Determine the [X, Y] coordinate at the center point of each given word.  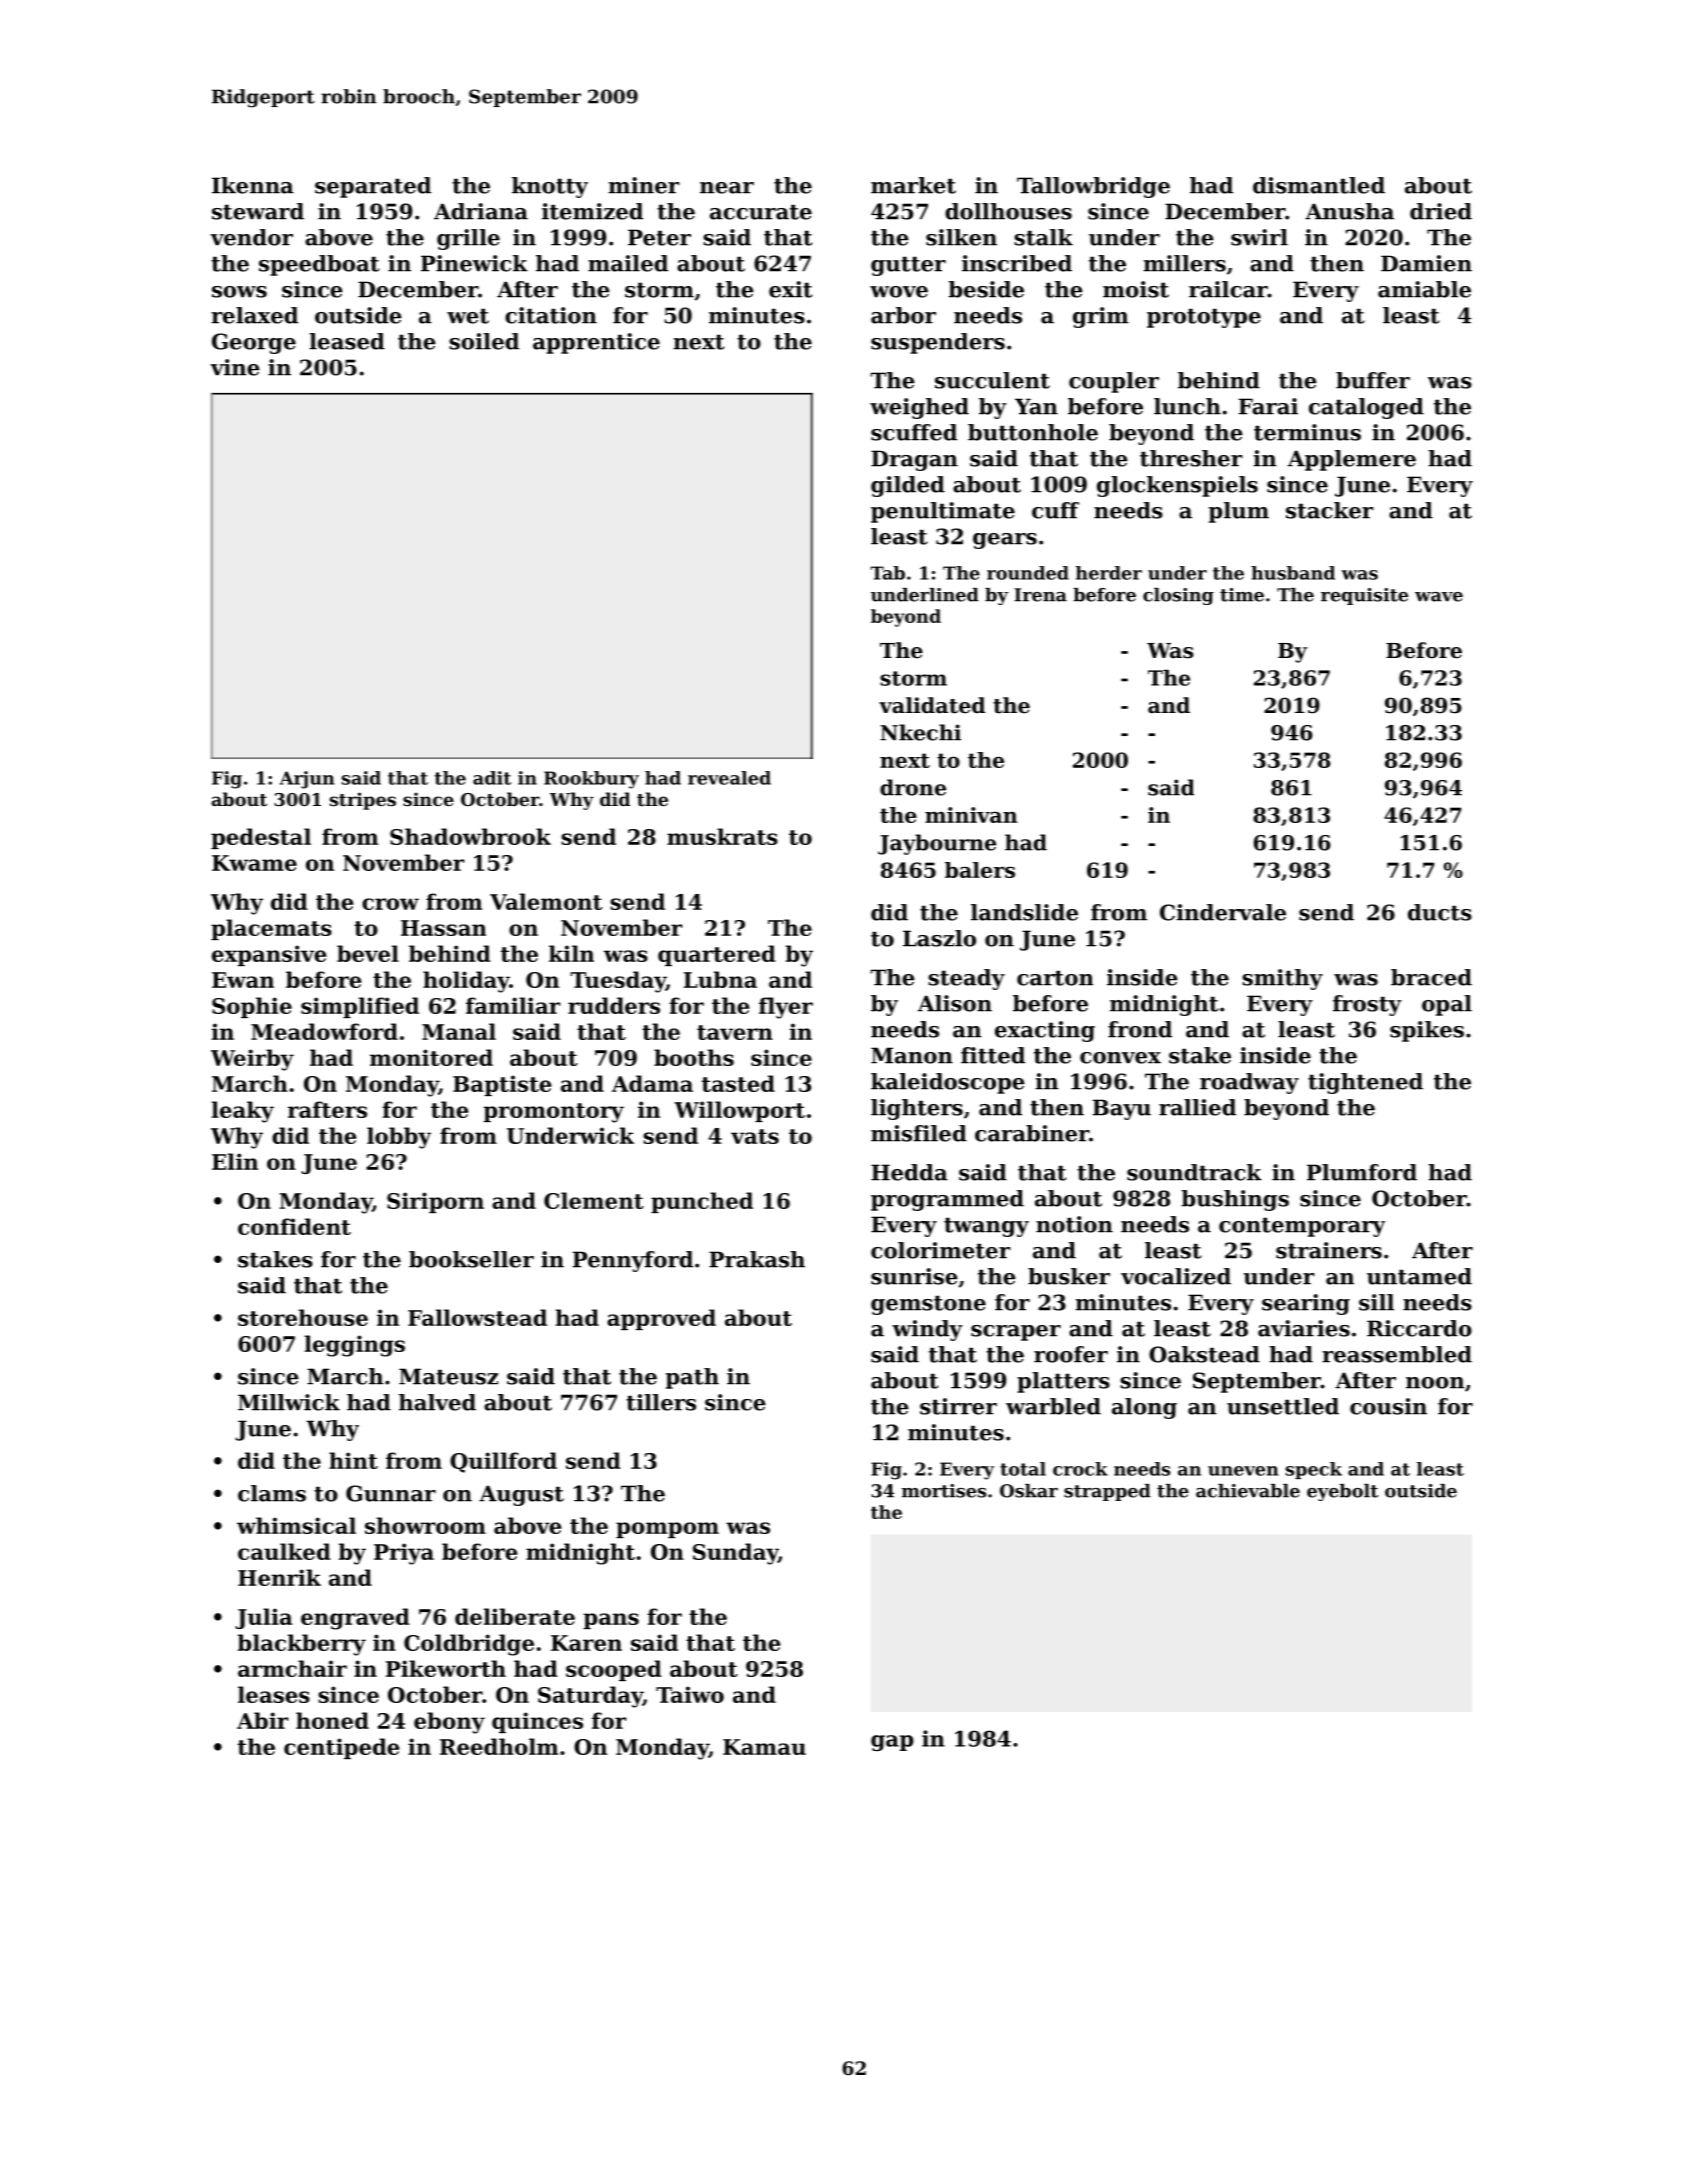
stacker [1329, 510]
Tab [887, 573]
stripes [363, 801]
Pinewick [474, 263]
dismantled [1319, 185]
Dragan [914, 460]
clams [272, 1493]
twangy [986, 1227]
